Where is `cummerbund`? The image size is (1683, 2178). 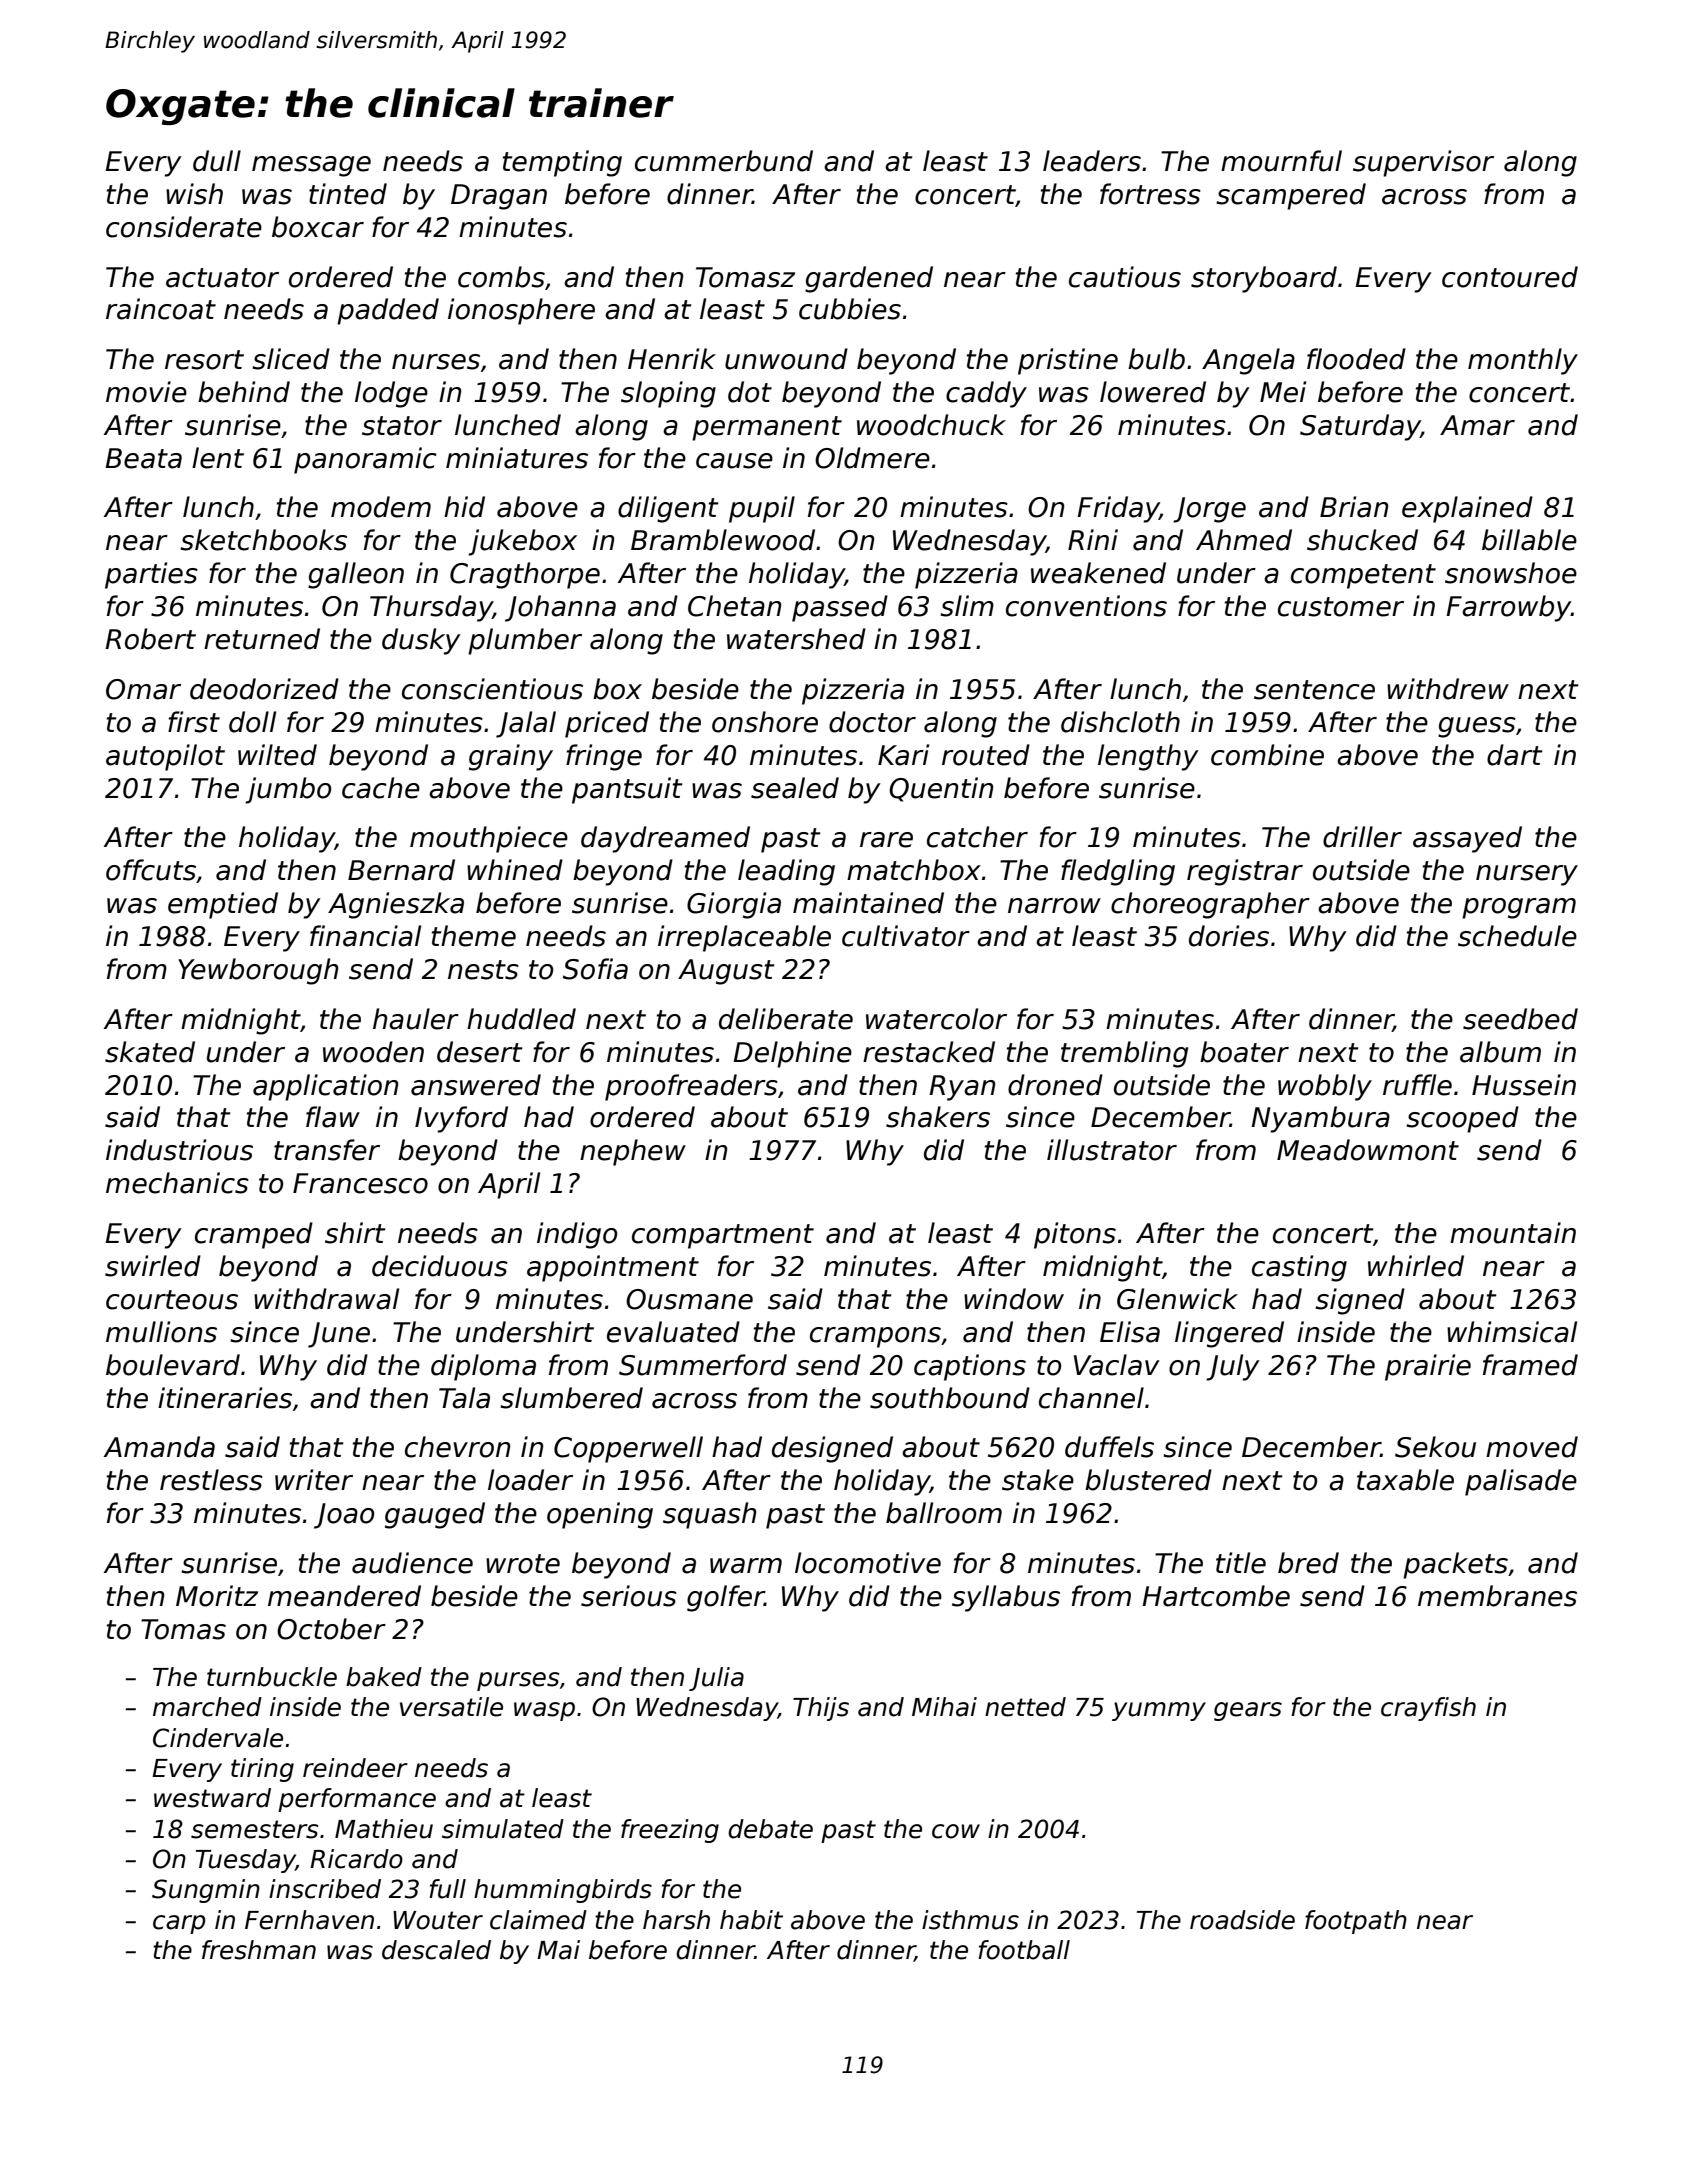
cummerbund is located at coordinates (724, 161).
